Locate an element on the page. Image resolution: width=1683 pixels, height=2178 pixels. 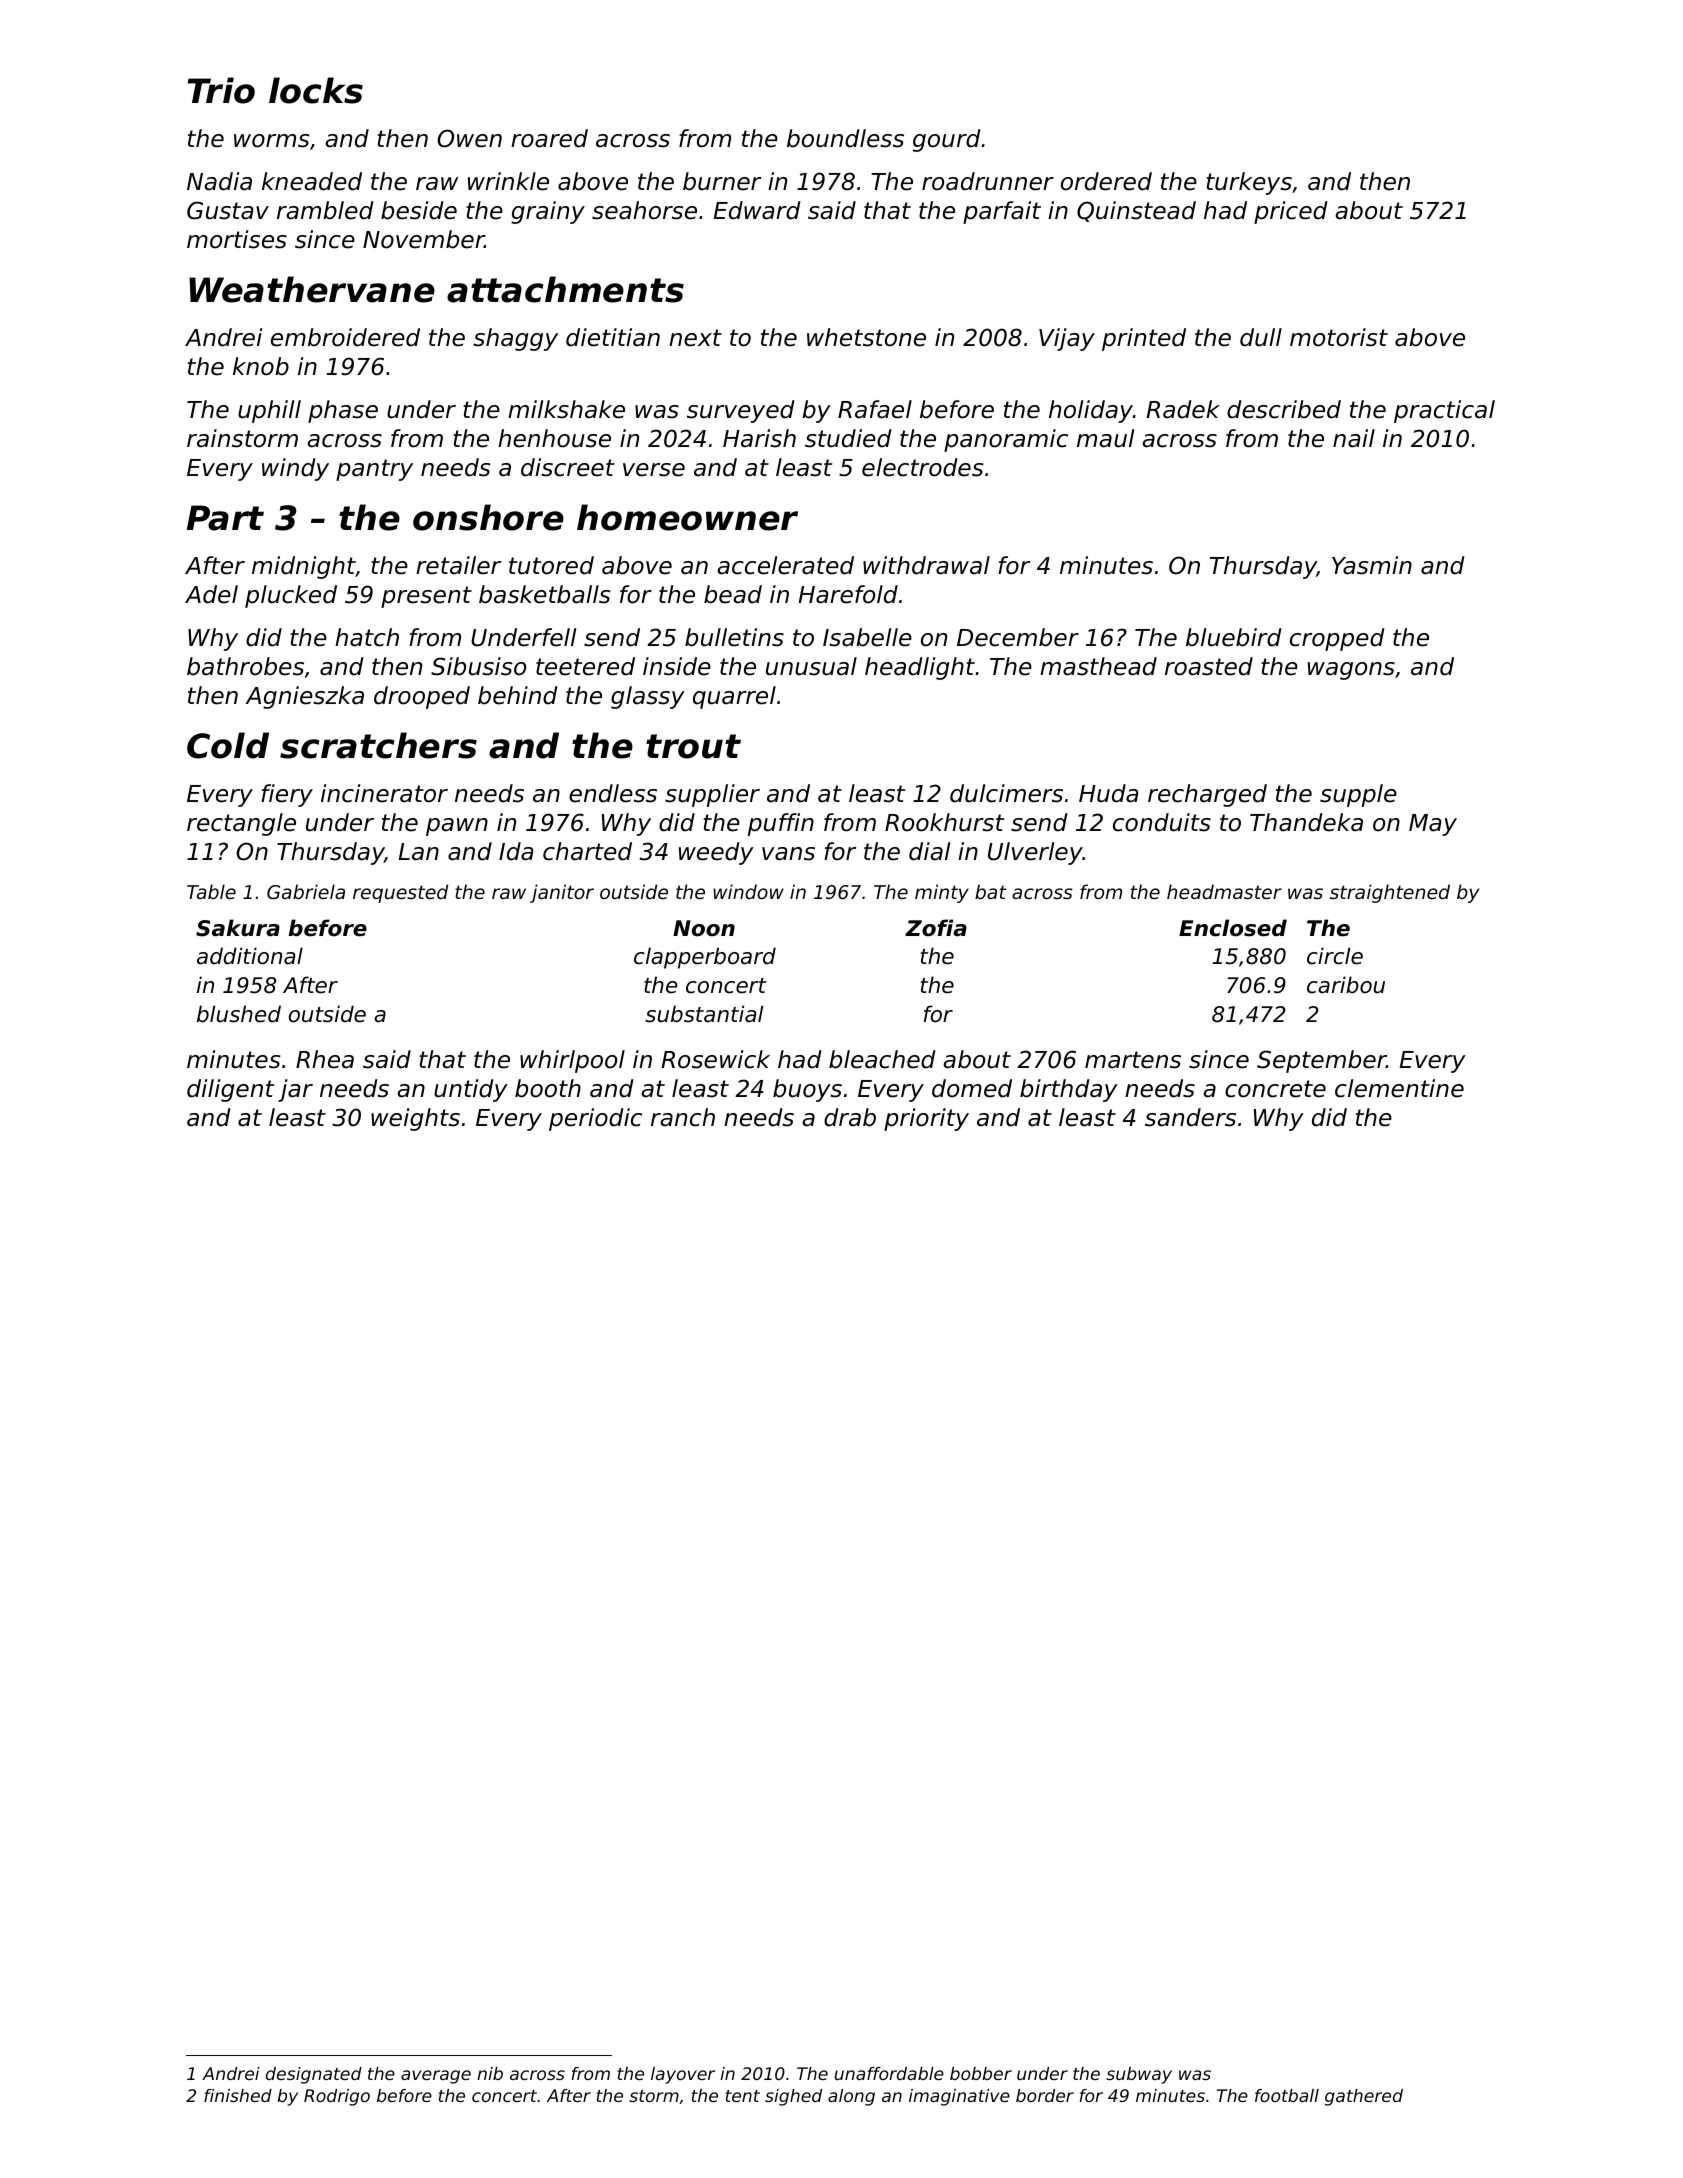
Trio is located at coordinates (221, 90).
